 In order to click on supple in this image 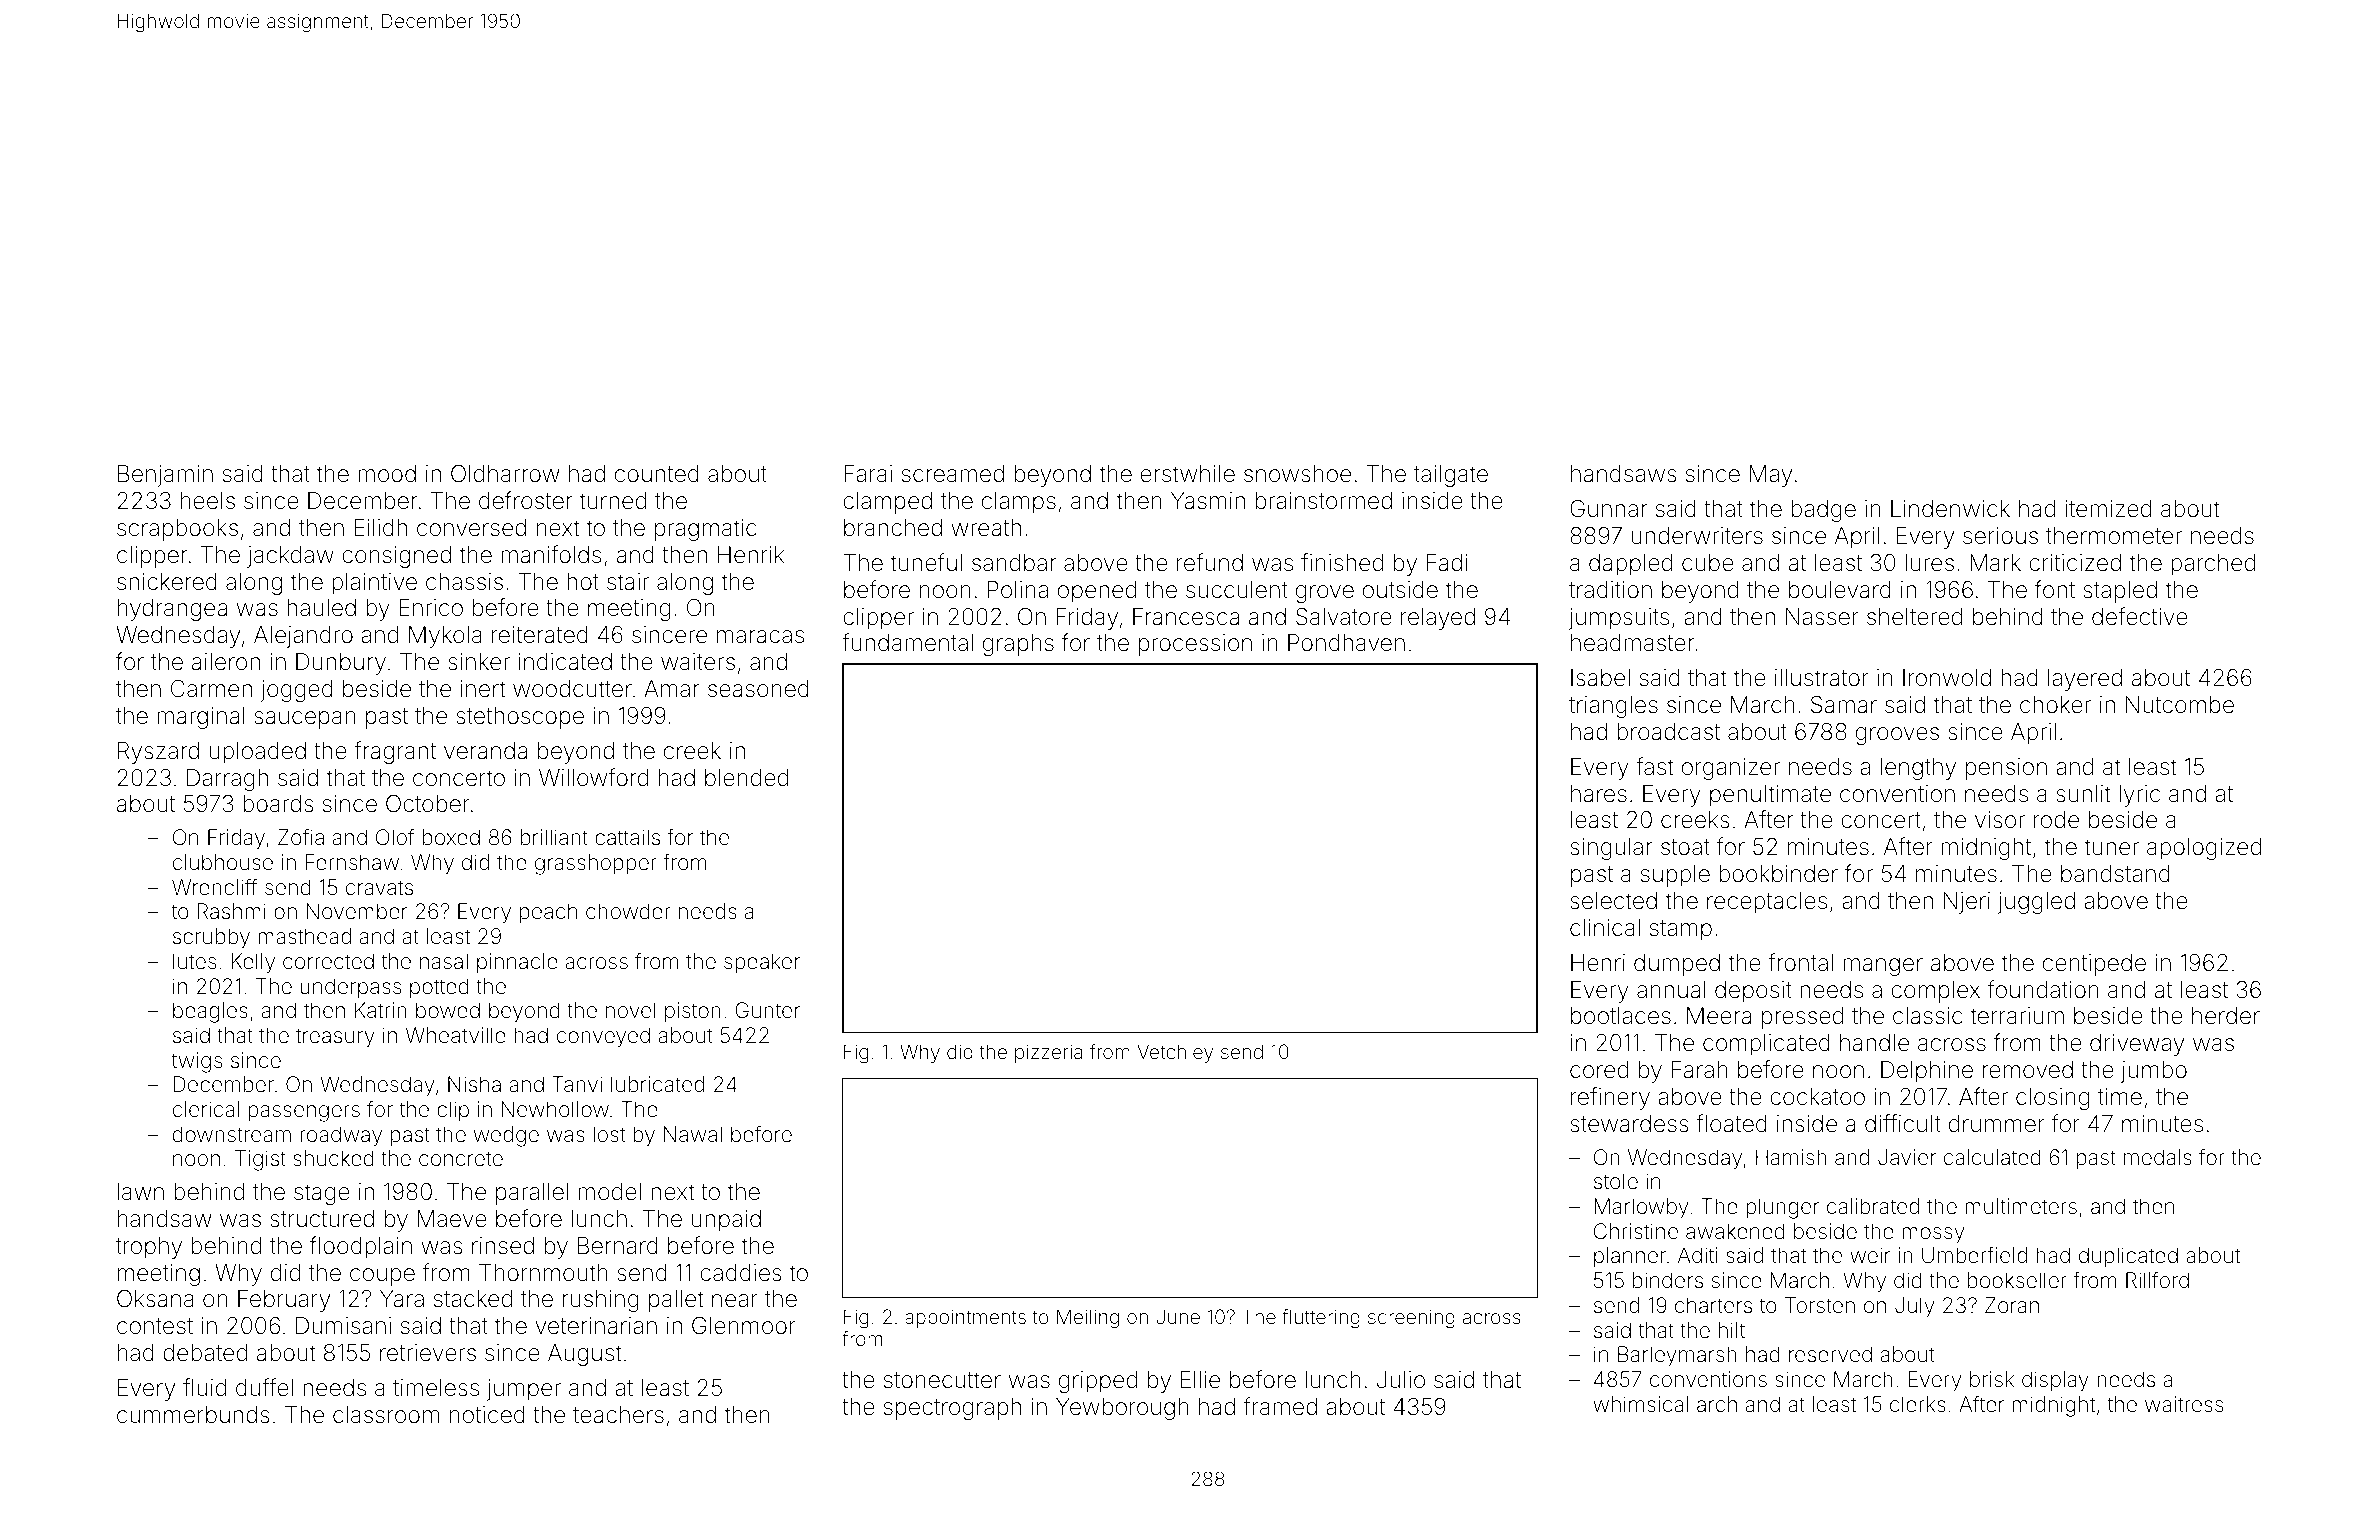, I will do `click(1675, 876)`.
